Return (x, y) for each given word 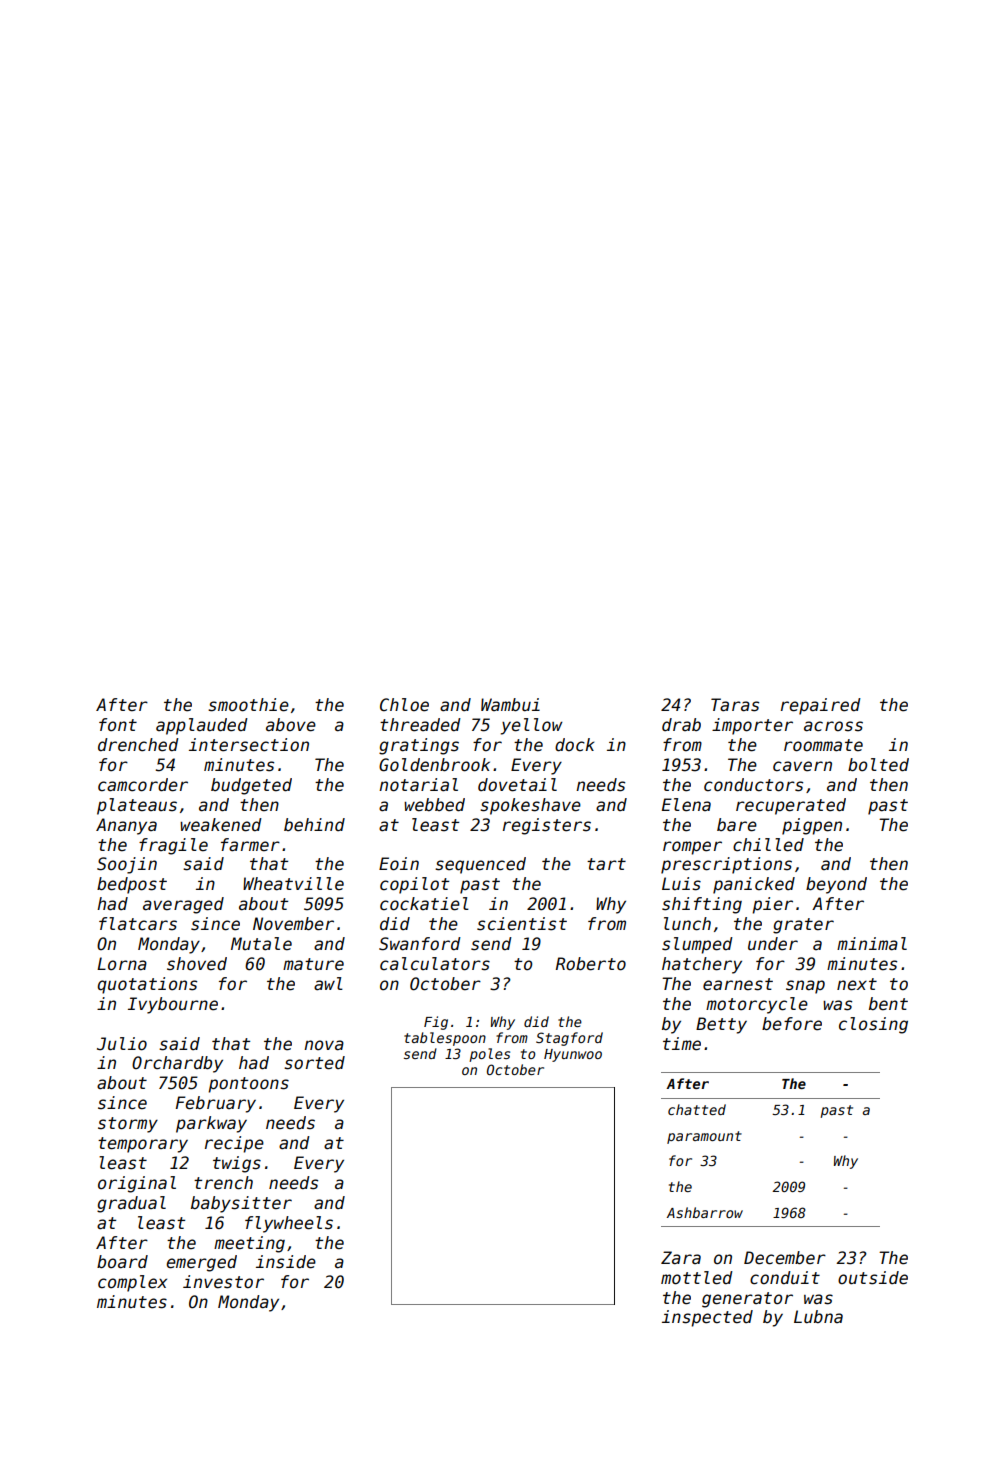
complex (132, 1283)
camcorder (143, 785)
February (216, 1104)
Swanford (420, 944)
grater (803, 926)
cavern (802, 766)
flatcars (138, 924)
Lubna (818, 1317)
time (682, 1044)
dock (574, 745)
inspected (707, 1318)
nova (324, 1045)
